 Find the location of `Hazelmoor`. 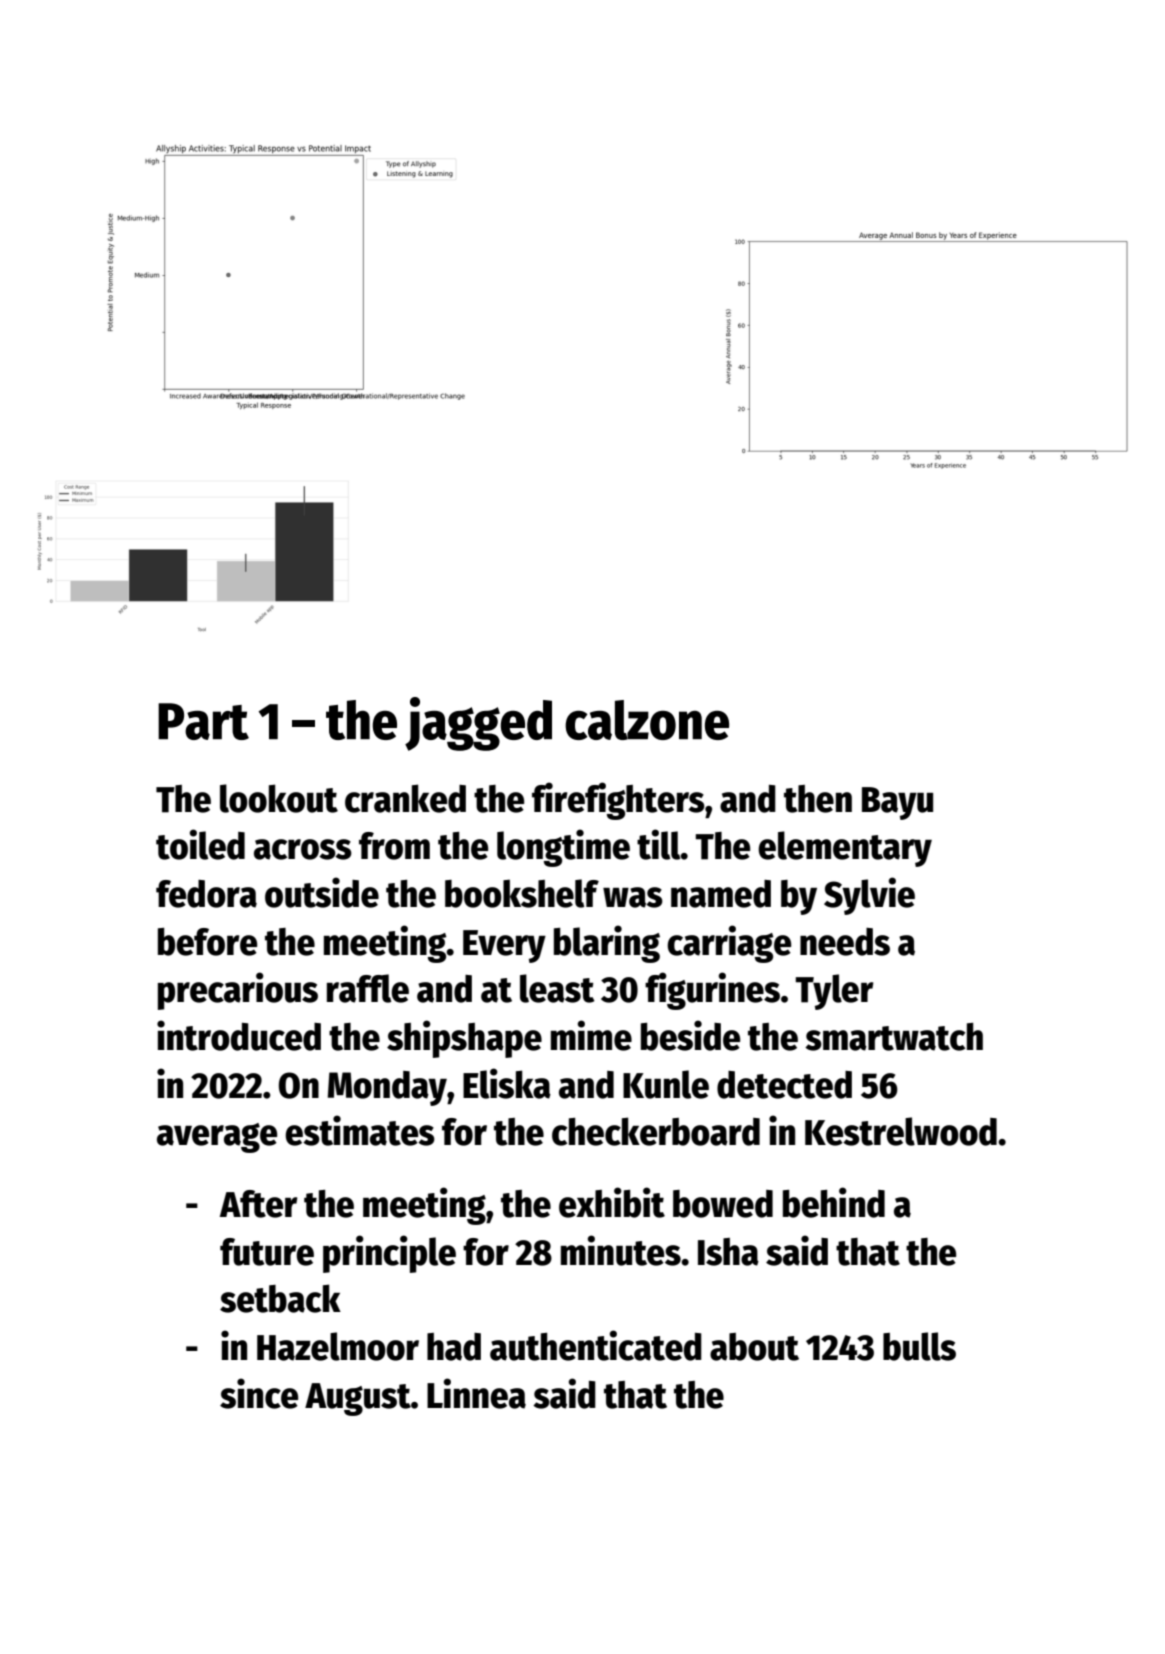

Hazelmoor is located at coordinates (338, 1346).
